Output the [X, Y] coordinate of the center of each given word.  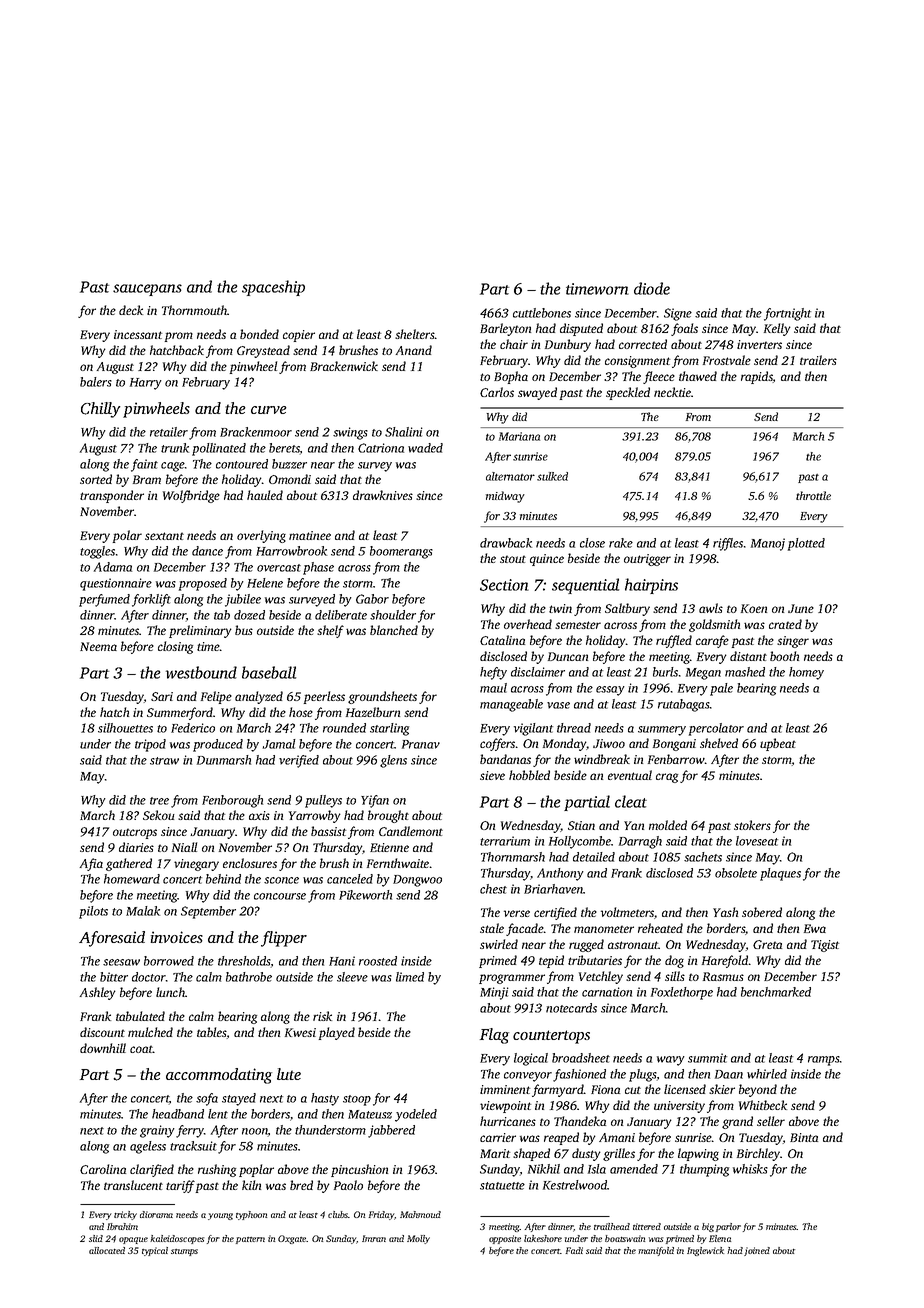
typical [155, 1251]
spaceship [273, 288]
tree [159, 801]
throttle [813, 495]
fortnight [787, 314]
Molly [418, 1239]
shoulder [393, 615]
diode [652, 288]
